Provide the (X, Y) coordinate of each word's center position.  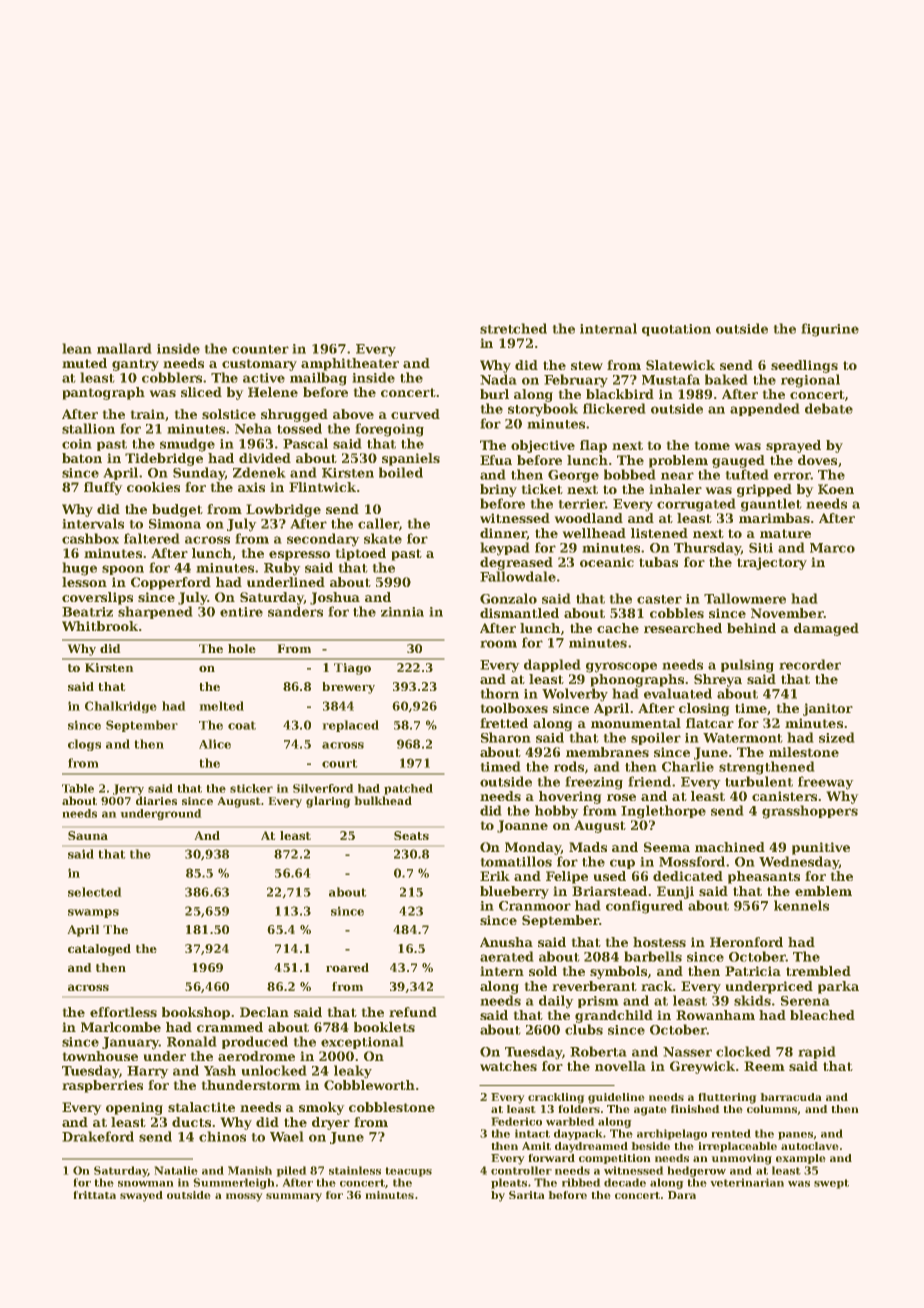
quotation (676, 330)
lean (77, 348)
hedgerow (697, 1171)
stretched (513, 328)
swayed (141, 1196)
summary (294, 1197)
